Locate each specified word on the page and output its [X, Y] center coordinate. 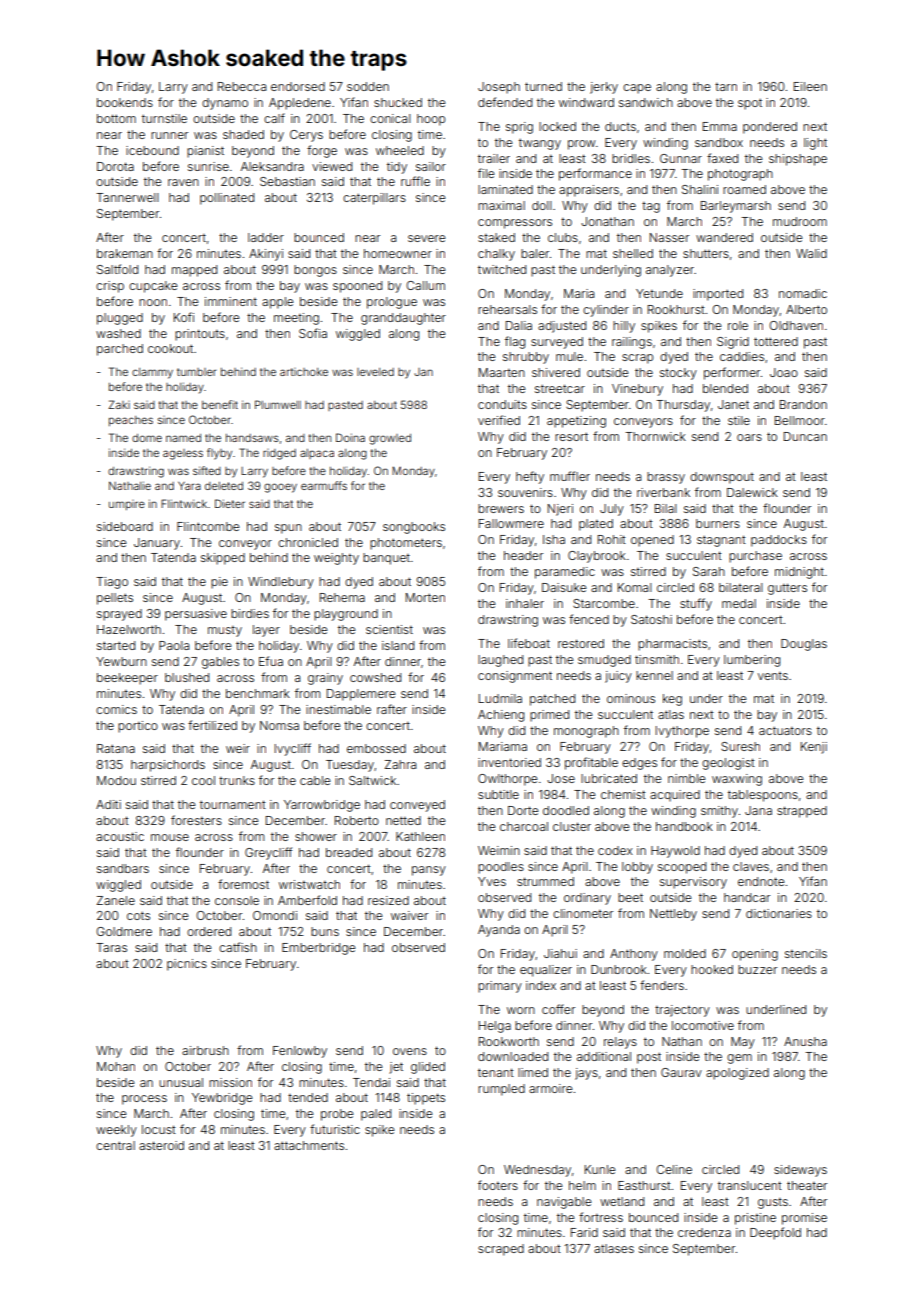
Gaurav [681, 1072]
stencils [806, 953]
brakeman [125, 253]
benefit [220, 404]
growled [390, 439]
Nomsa [279, 725]
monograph [586, 732]
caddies [742, 356]
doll [542, 205]
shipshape [798, 160]
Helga [495, 1027]
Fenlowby [300, 1052]
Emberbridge [318, 949]
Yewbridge [222, 1099]
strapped [802, 812]
